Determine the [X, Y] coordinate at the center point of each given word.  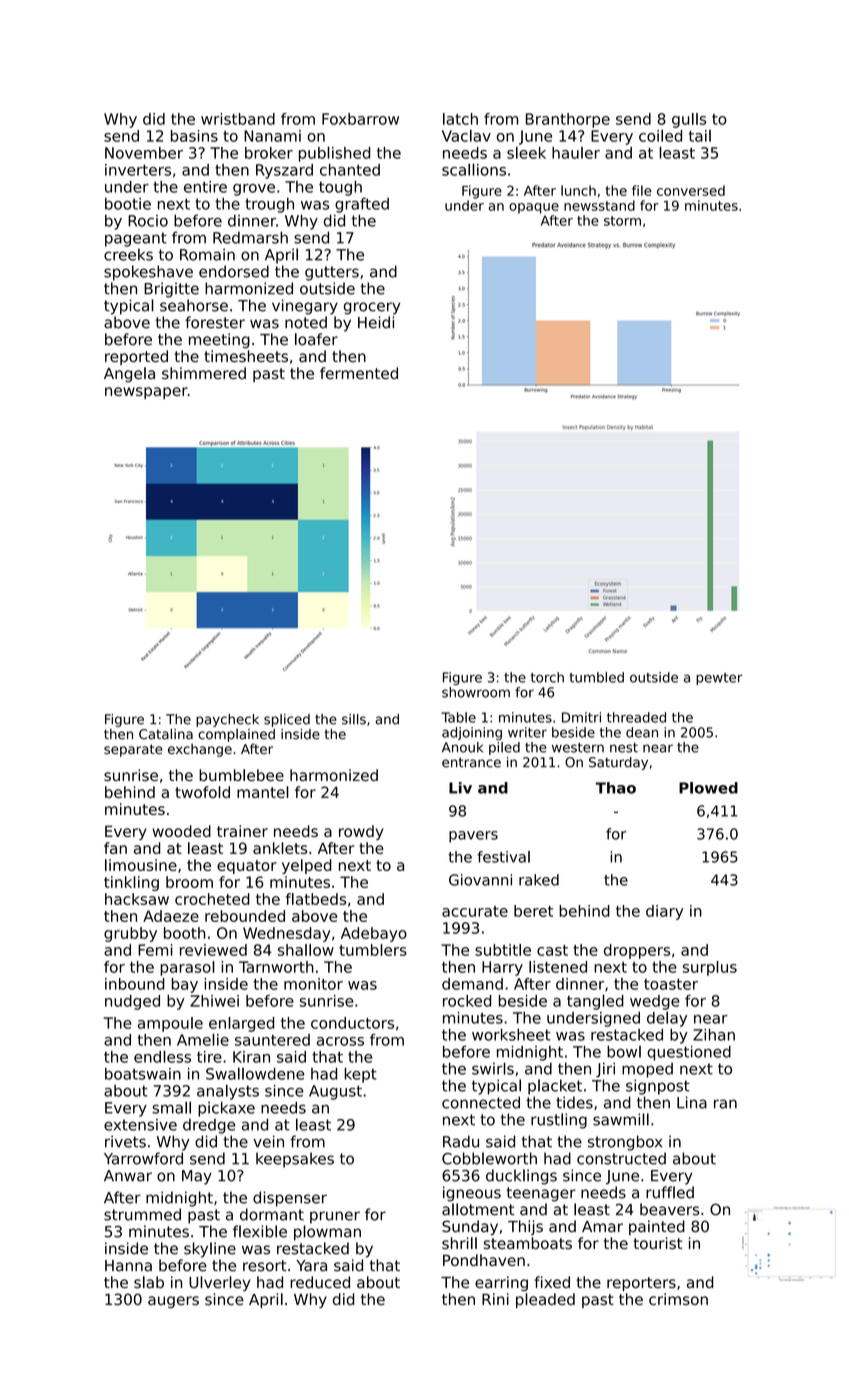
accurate [475, 911]
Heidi [376, 322]
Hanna [128, 1266]
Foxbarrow [360, 119]
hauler [576, 153]
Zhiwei [214, 1001]
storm [622, 221]
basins [194, 136]
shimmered [204, 373]
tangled [595, 1002]
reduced [320, 1282]
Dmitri [581, 717]
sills [354, 719]
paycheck [227, 720]
